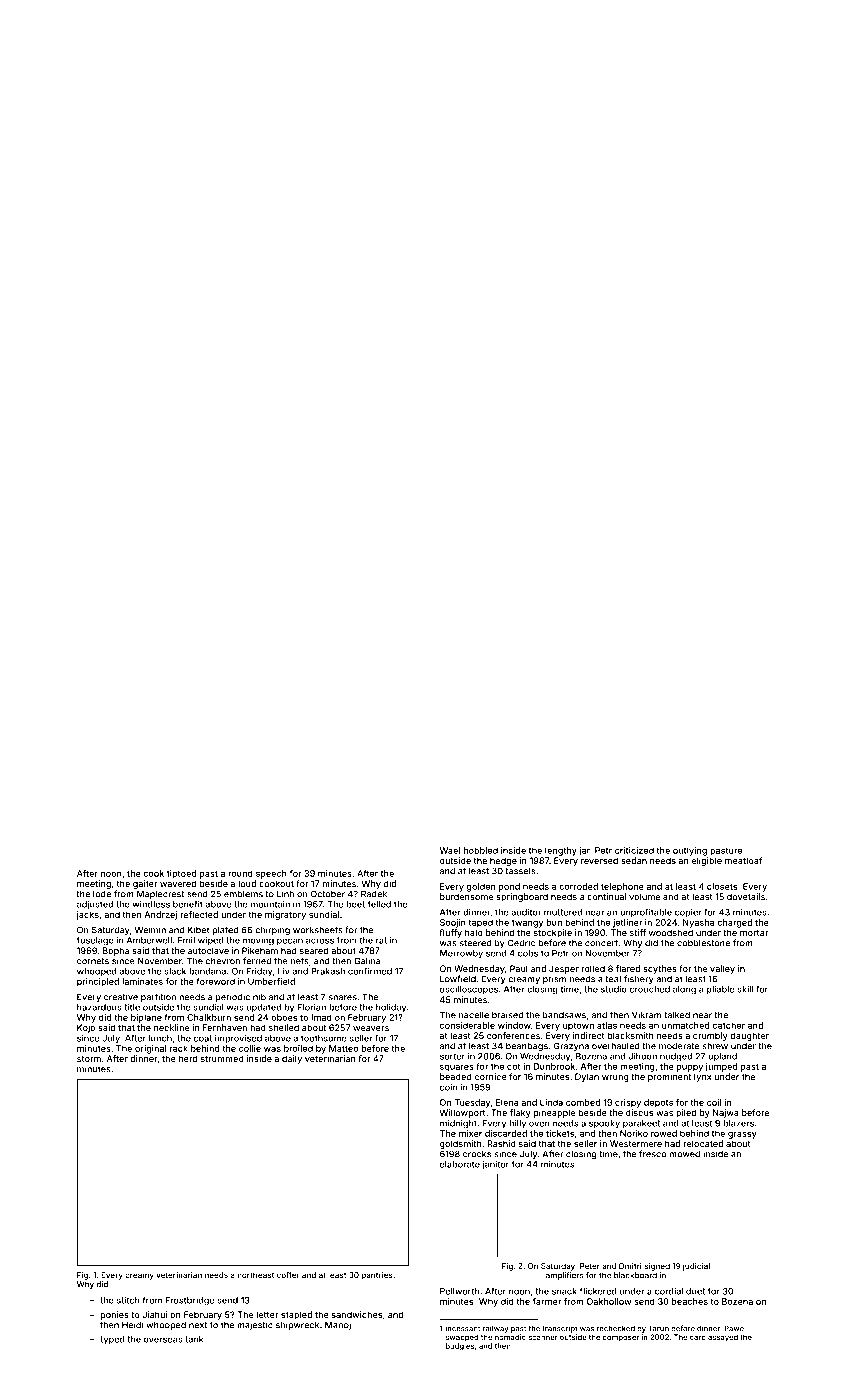  What do you see at coordinates (658, 1103) in the screenshot?
I see `depots` at bounding box center [658, 1103].
